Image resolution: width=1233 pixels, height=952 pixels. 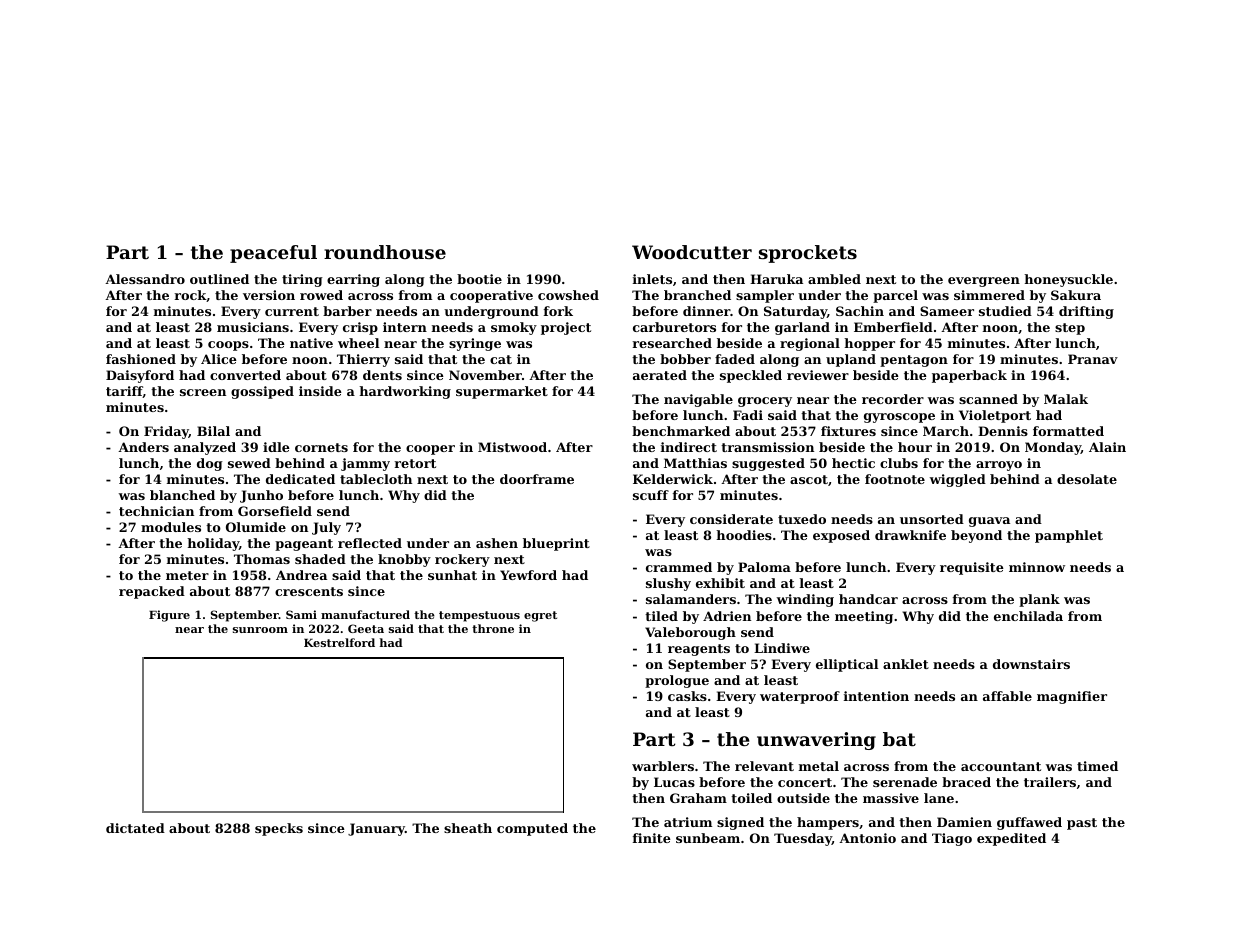 I want to click on enchilada, so click(x=1028, y=616).
